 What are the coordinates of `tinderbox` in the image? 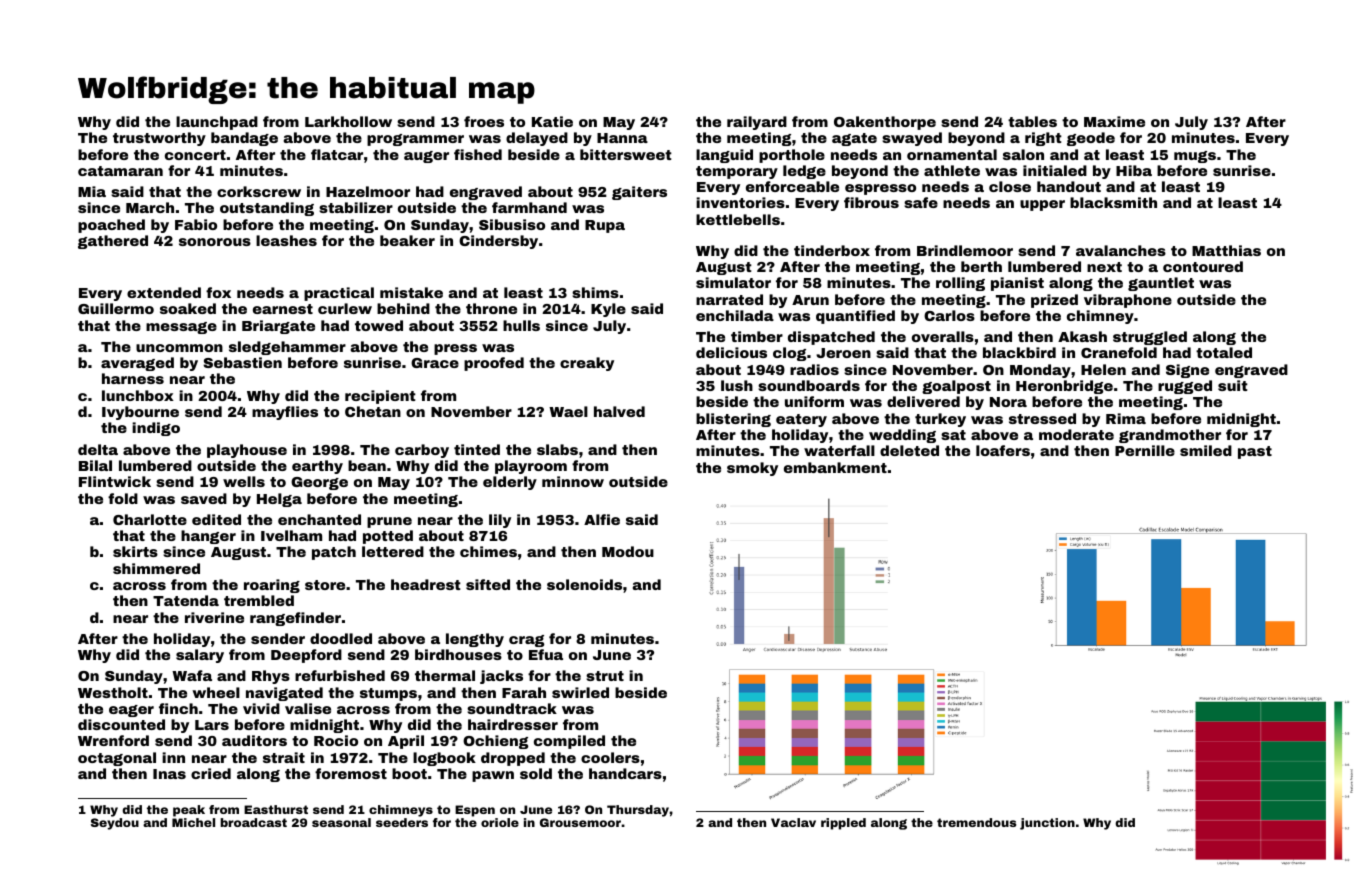 It's located at (832, 250).
